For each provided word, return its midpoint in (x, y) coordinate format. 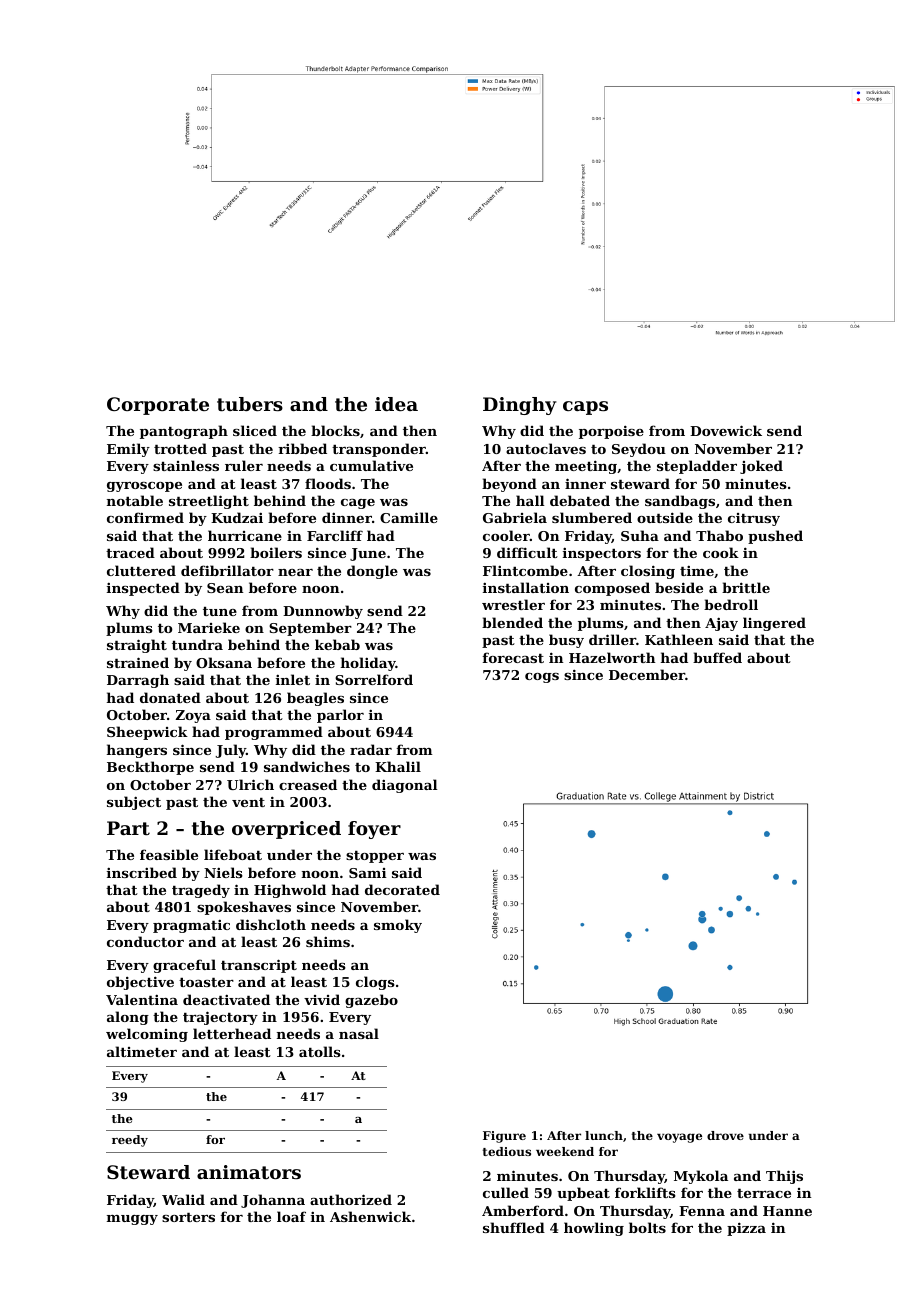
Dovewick (726, 430)
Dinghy (520, 406)
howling (594, 1229)
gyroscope (144, 487)
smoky (398, 926)
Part (128, 828)
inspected (143, 589)
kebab (337, 644)
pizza (746, 1229)
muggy (132, 1220)
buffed (717, 657)
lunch (604, 1135)
